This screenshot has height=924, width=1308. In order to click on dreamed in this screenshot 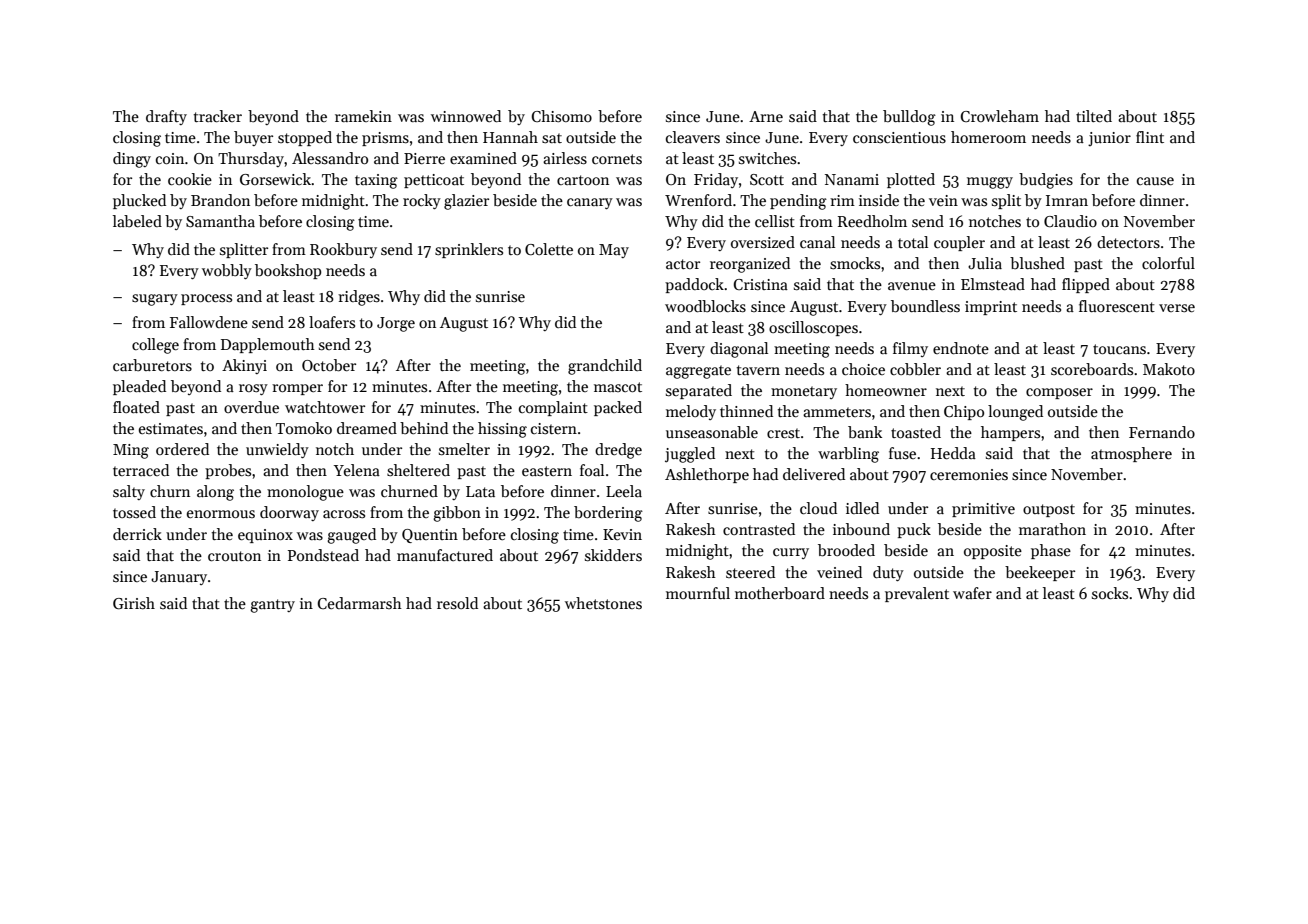, I will do `click(367, 428)`.
